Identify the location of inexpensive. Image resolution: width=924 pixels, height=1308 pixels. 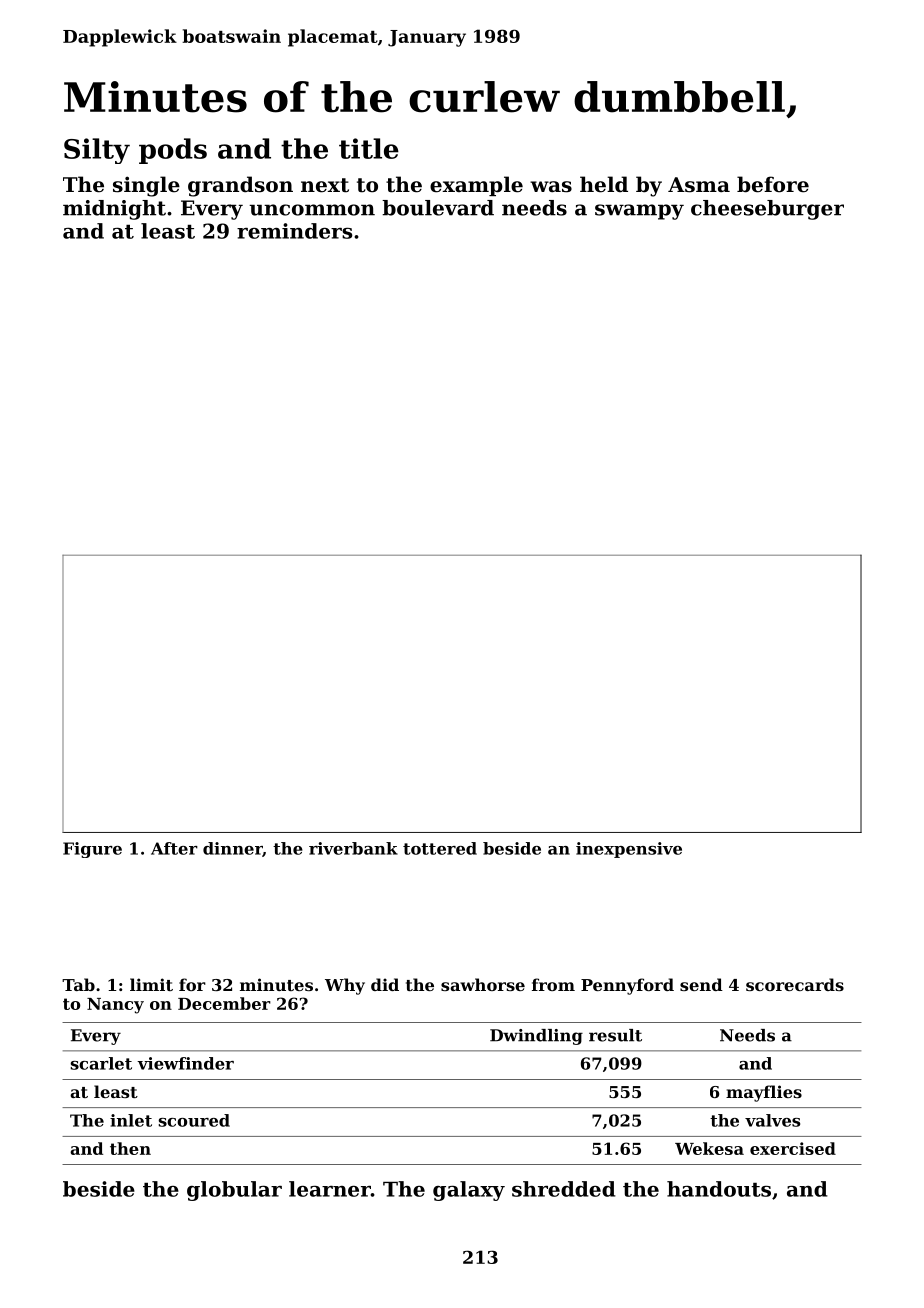
(629, 850).
